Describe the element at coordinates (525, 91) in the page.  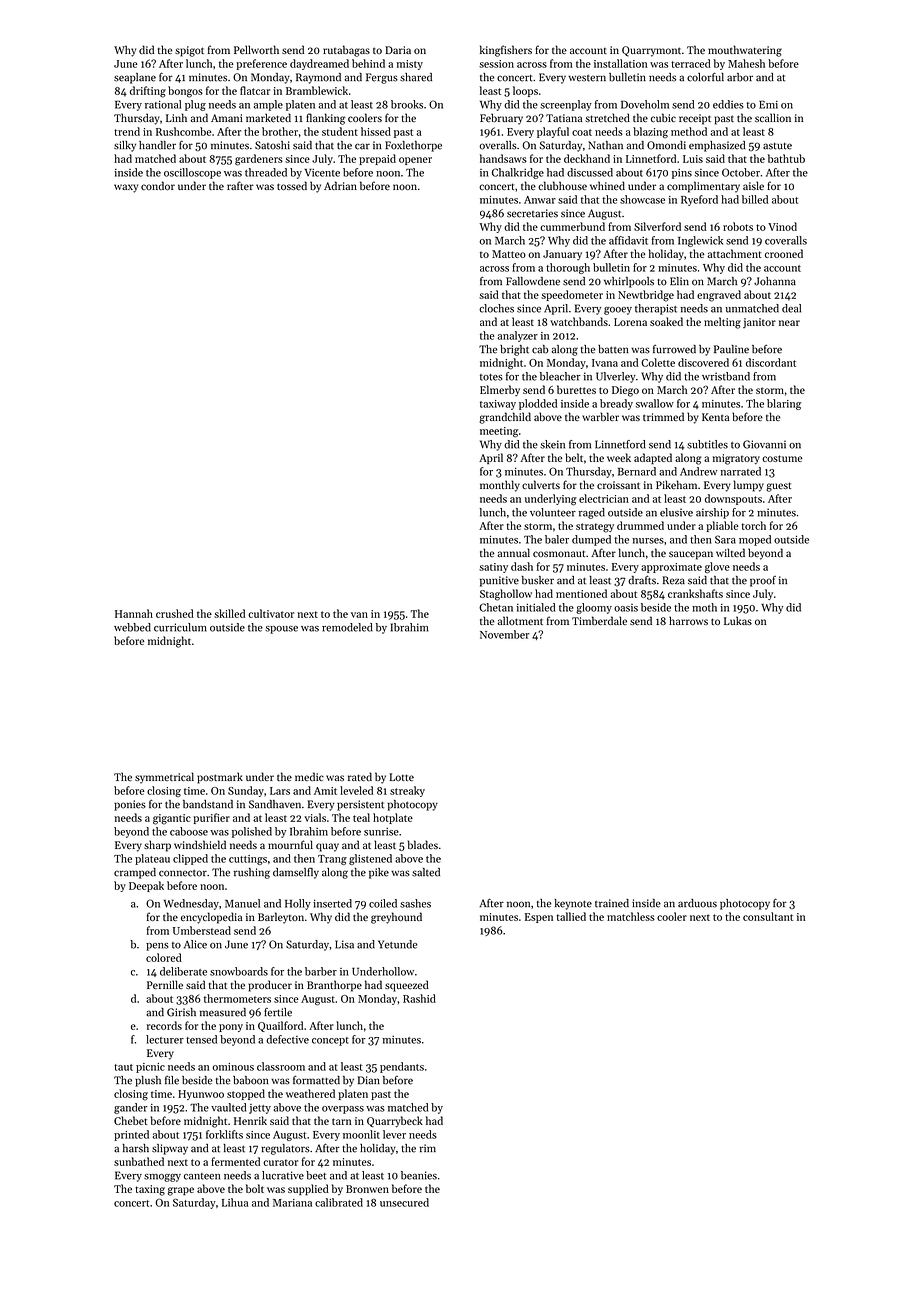
I see `loops` at that location.
